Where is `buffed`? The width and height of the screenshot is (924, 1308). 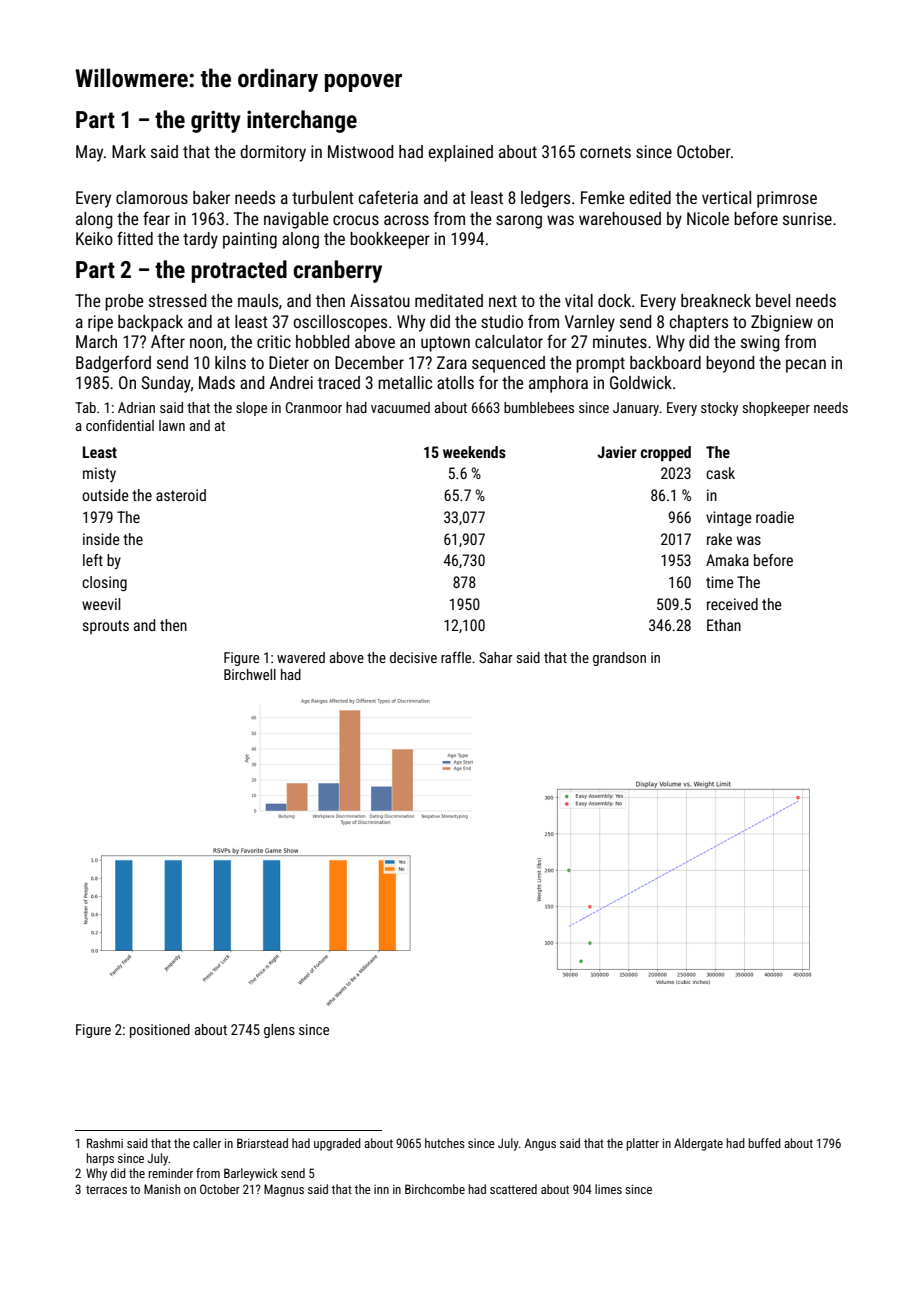
buffed is located at coordinates (764, 1143).
